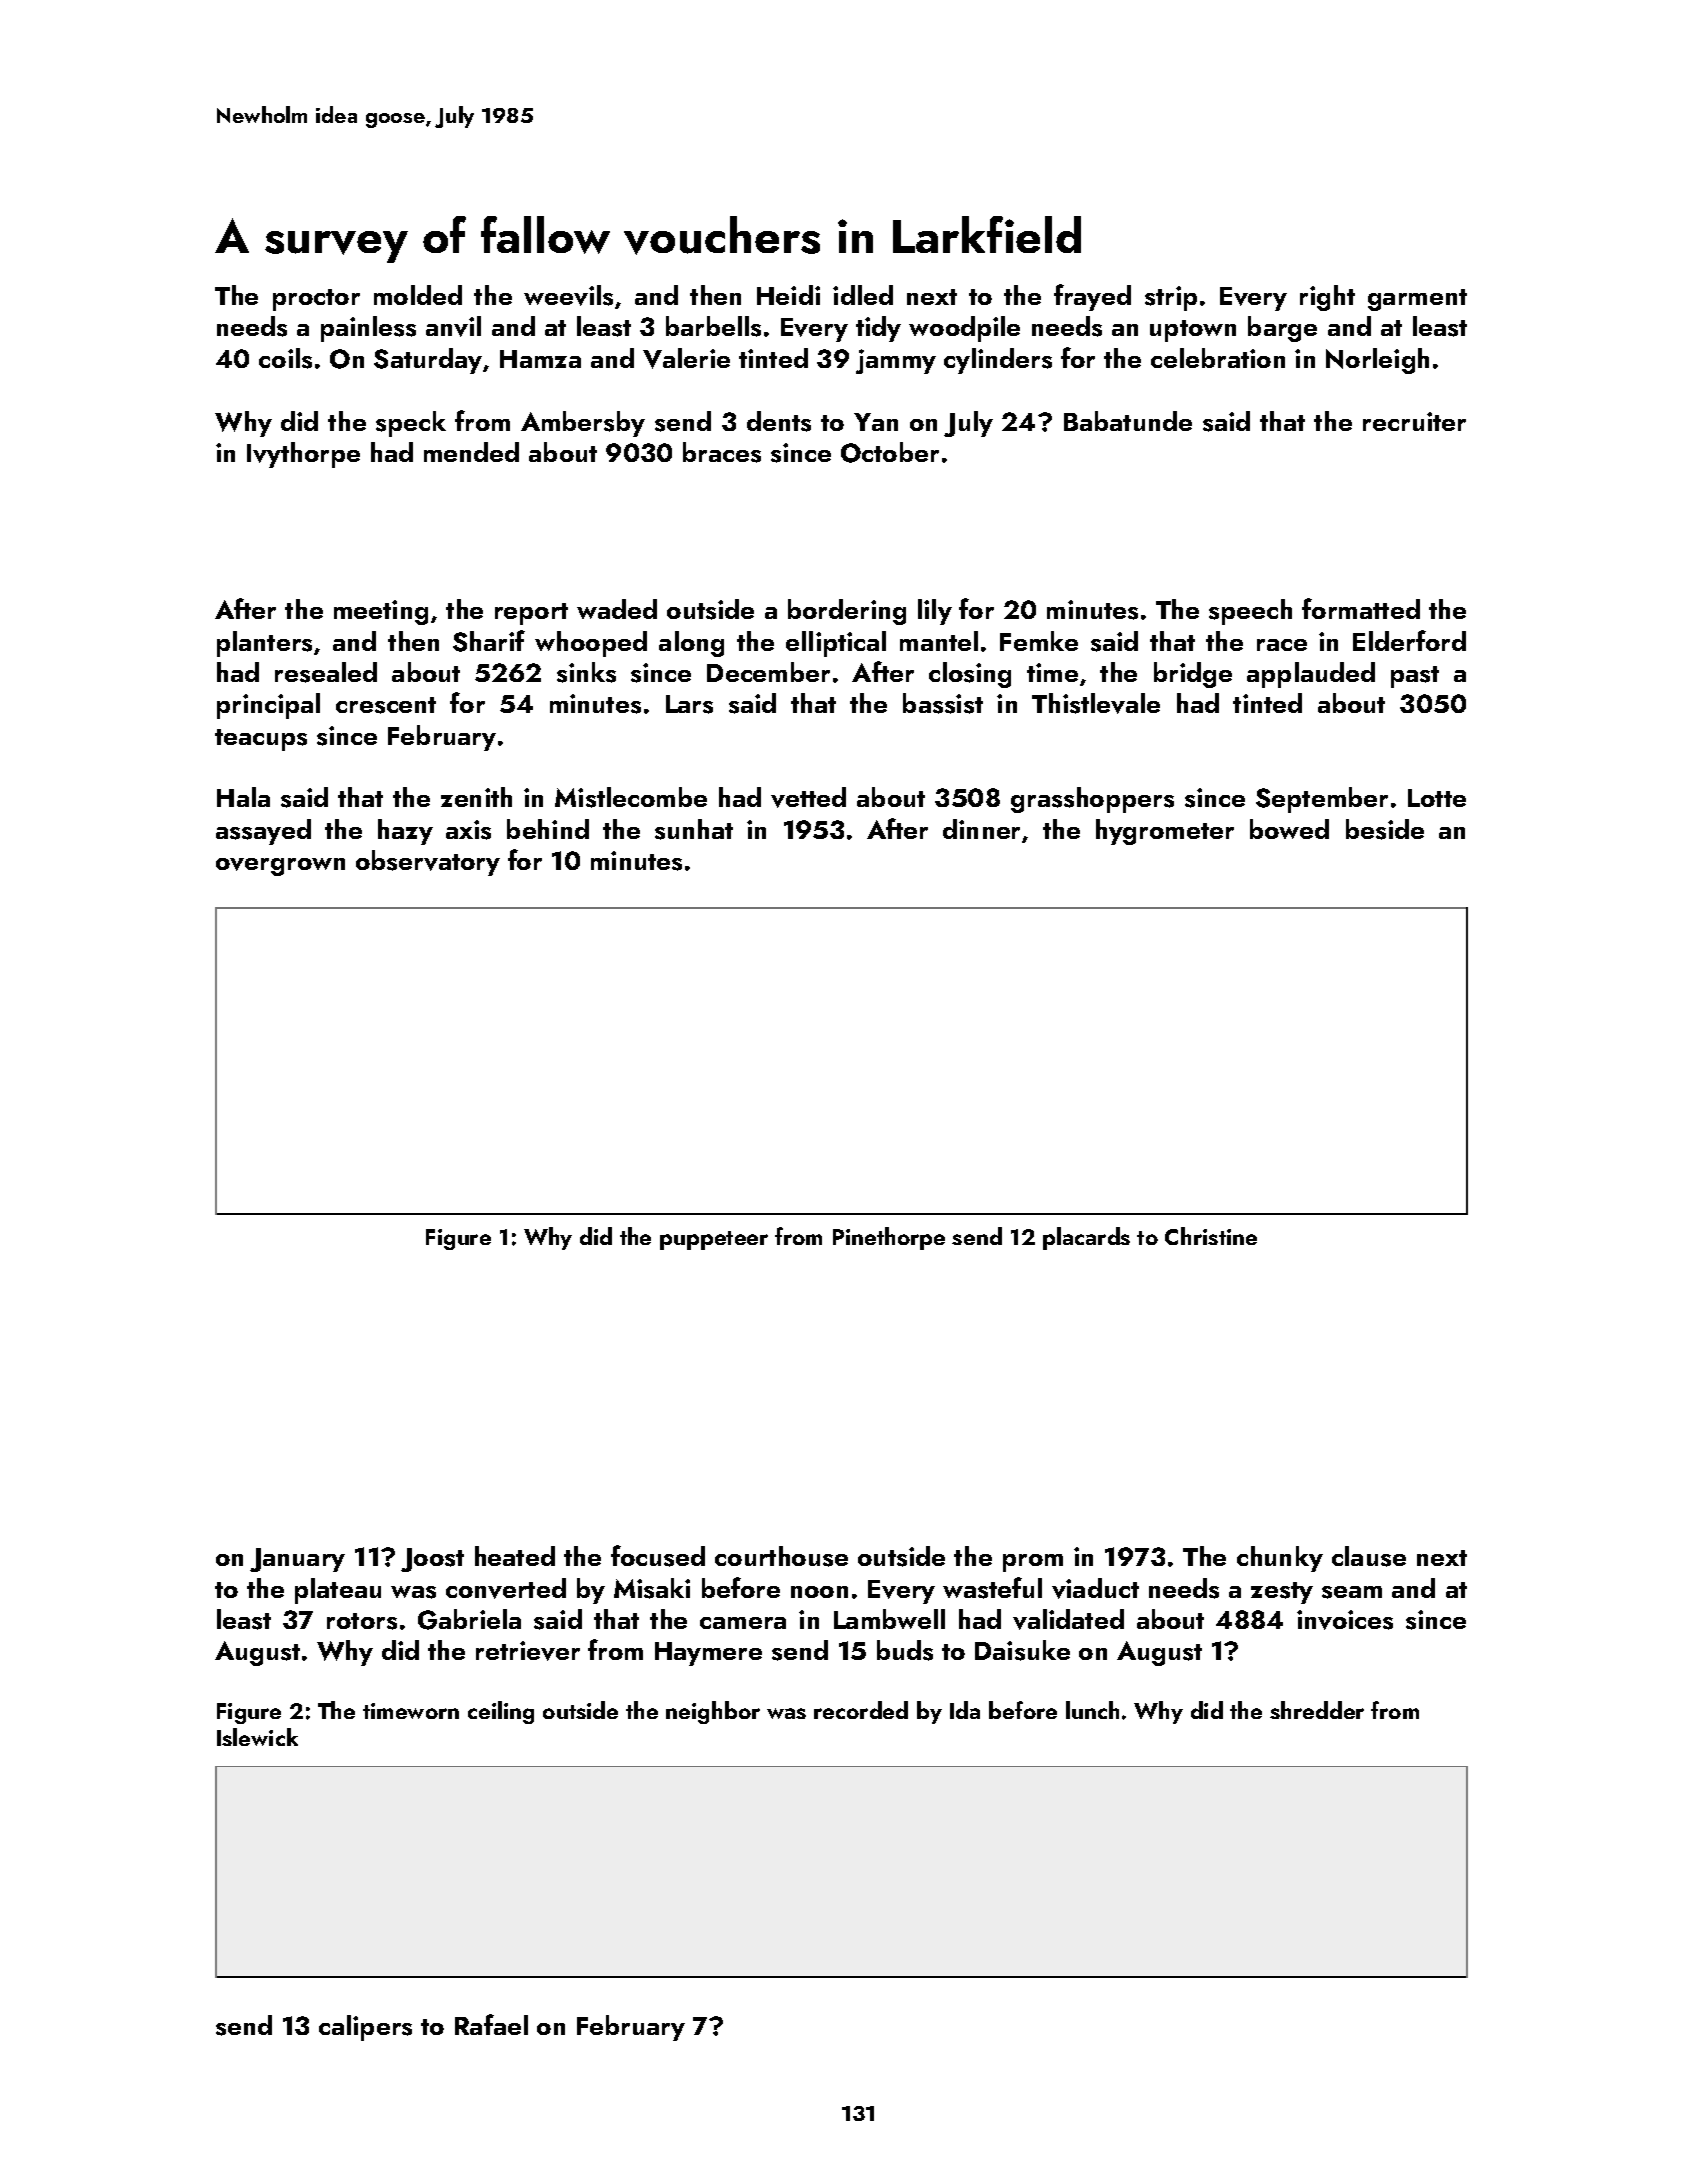  I want to click on shredder, so click(1317, 1710).
